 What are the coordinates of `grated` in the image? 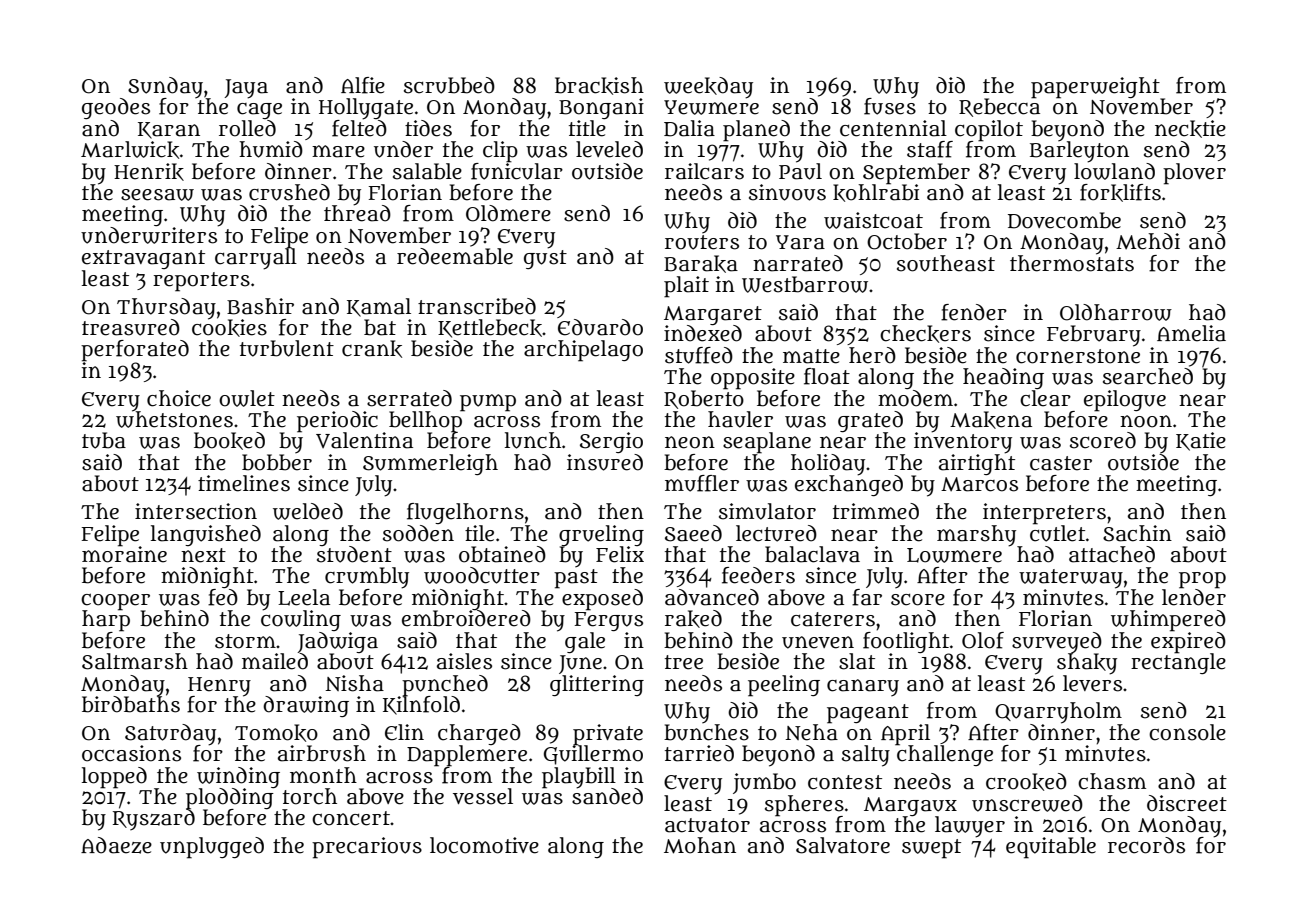 It's located at (870, 422).
